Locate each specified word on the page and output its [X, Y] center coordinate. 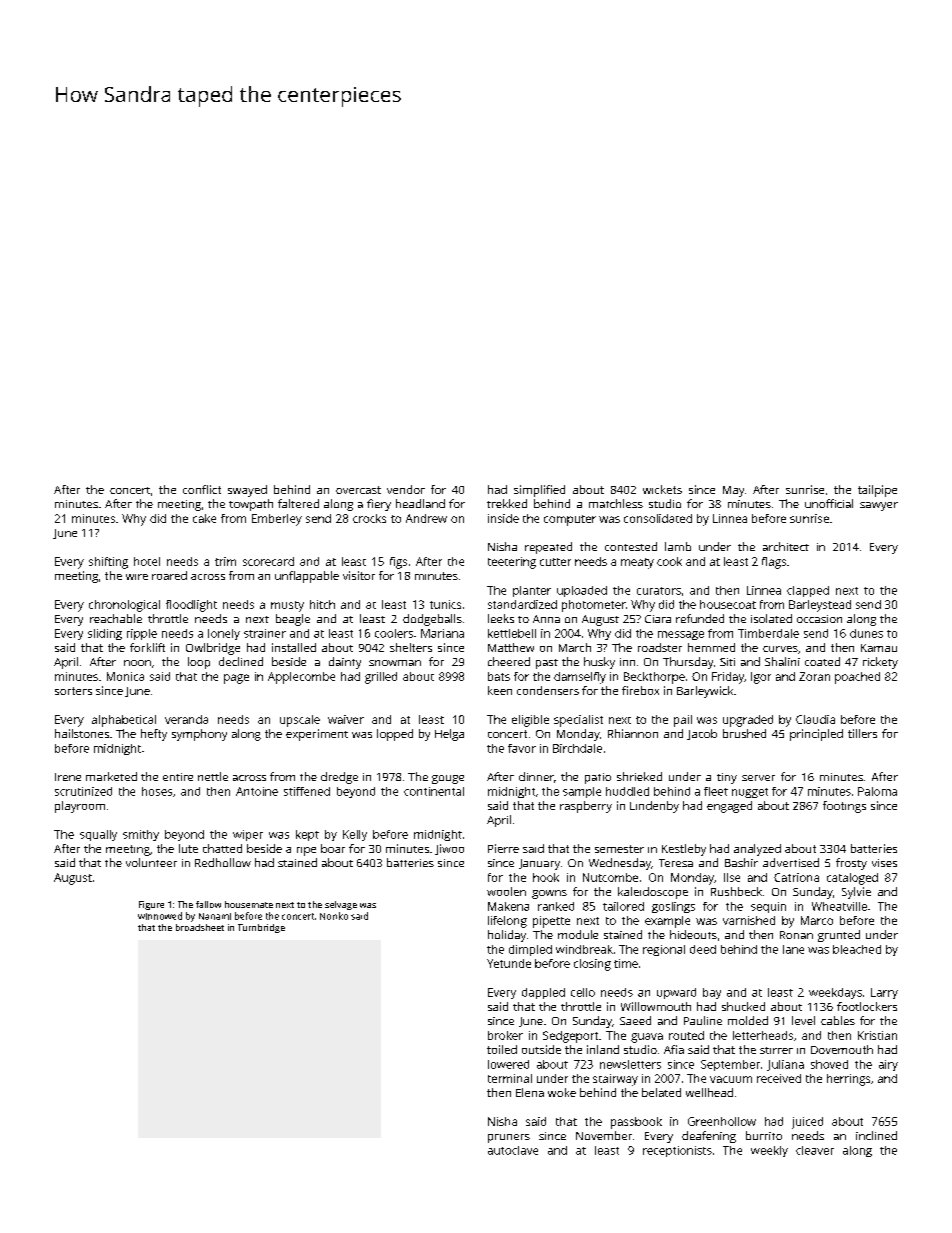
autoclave [513, 1150]
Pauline [703, 1020]
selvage [341, 905]
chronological [124, 606]
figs [398, 563]
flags [774, 563]
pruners [509, 1138]
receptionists [677, 1151]
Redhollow [223, 862]
